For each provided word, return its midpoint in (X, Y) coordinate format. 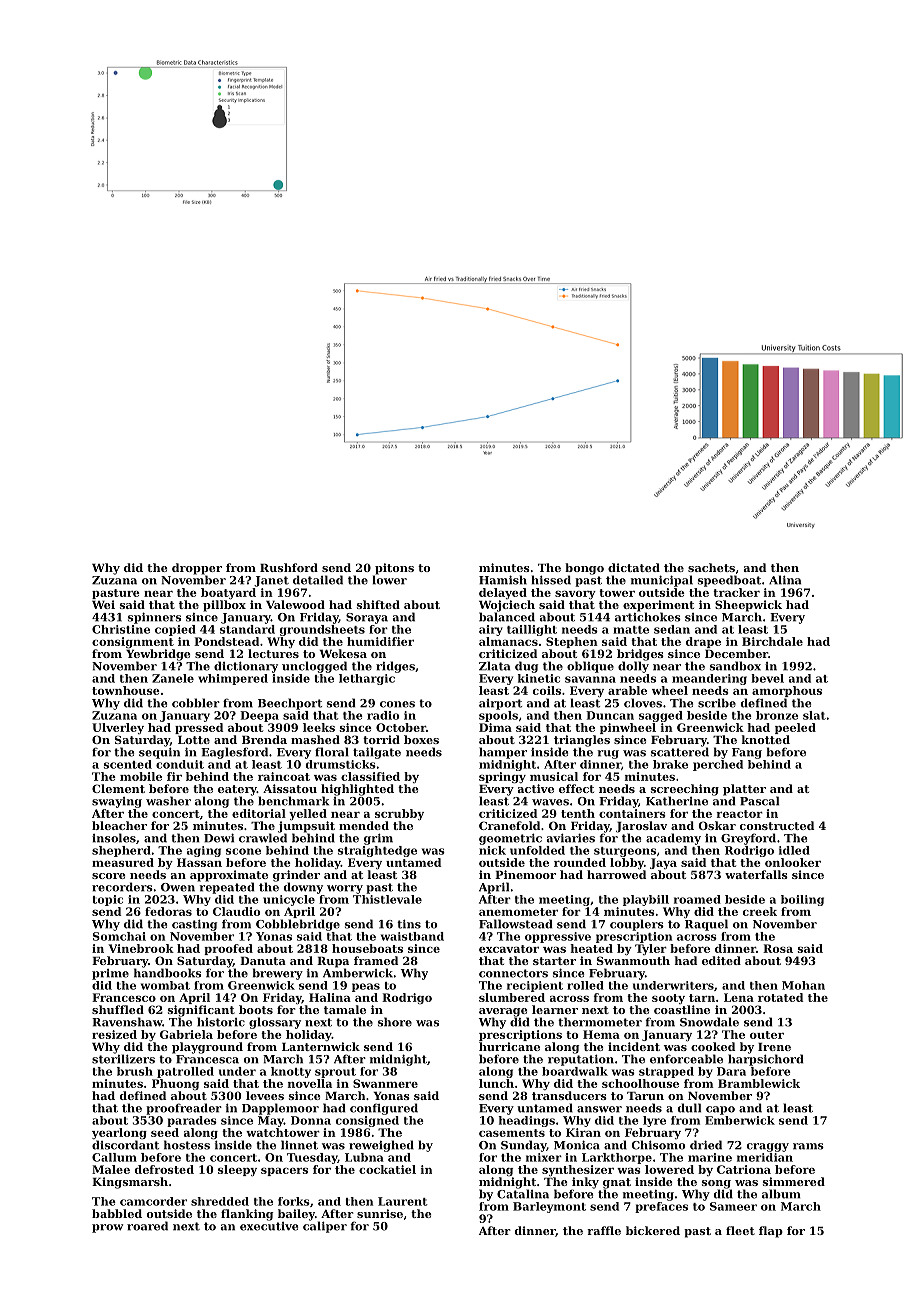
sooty (668, 999)
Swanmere (385, 1083)
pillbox (224, 606)
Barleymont (549, 1207)
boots (256, 1009)
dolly (633, 667)
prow (107, 1228)
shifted (378, 604)
